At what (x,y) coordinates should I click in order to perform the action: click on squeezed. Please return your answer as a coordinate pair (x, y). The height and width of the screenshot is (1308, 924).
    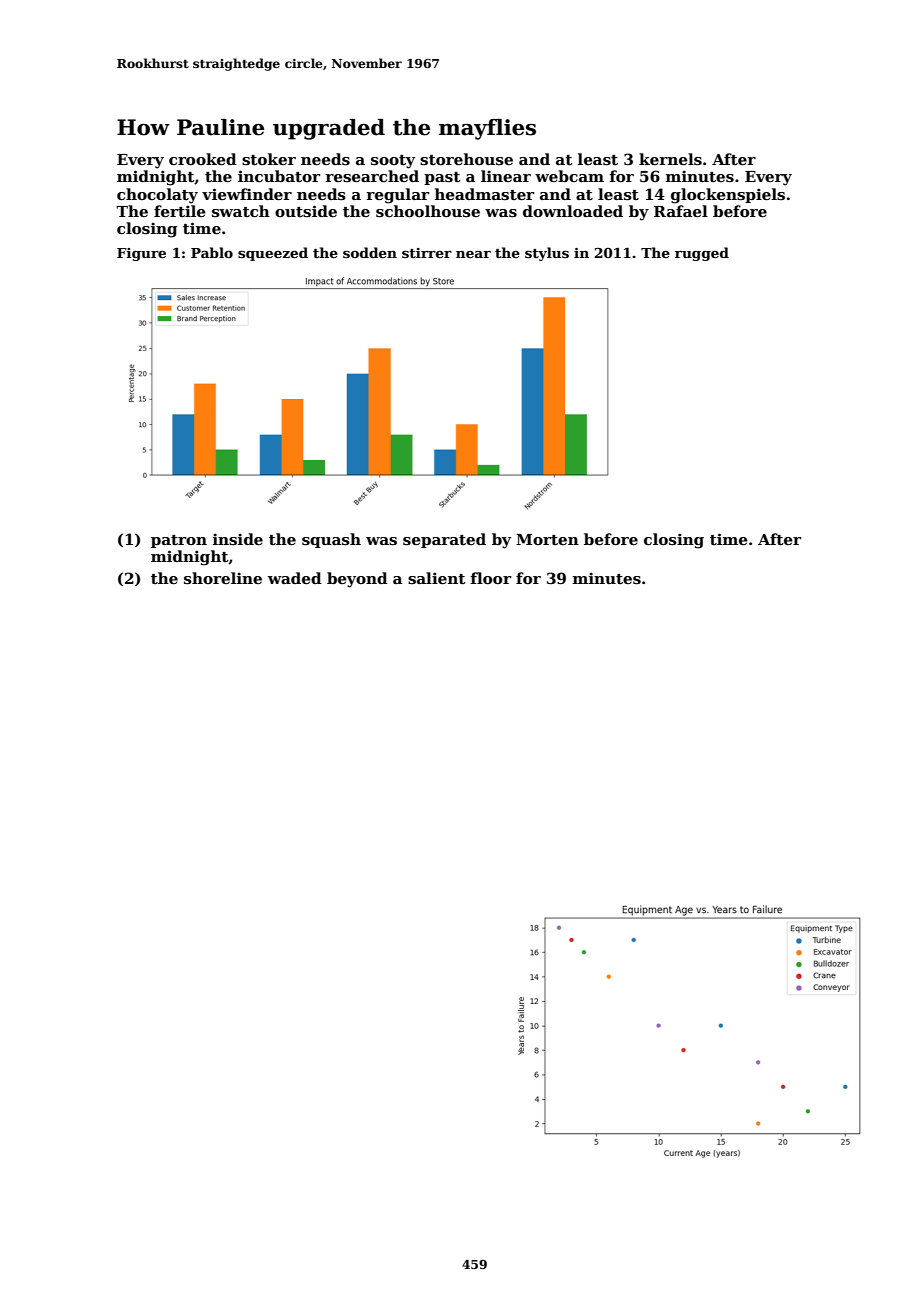
    Looking at the image, I should click on (273, 254).
